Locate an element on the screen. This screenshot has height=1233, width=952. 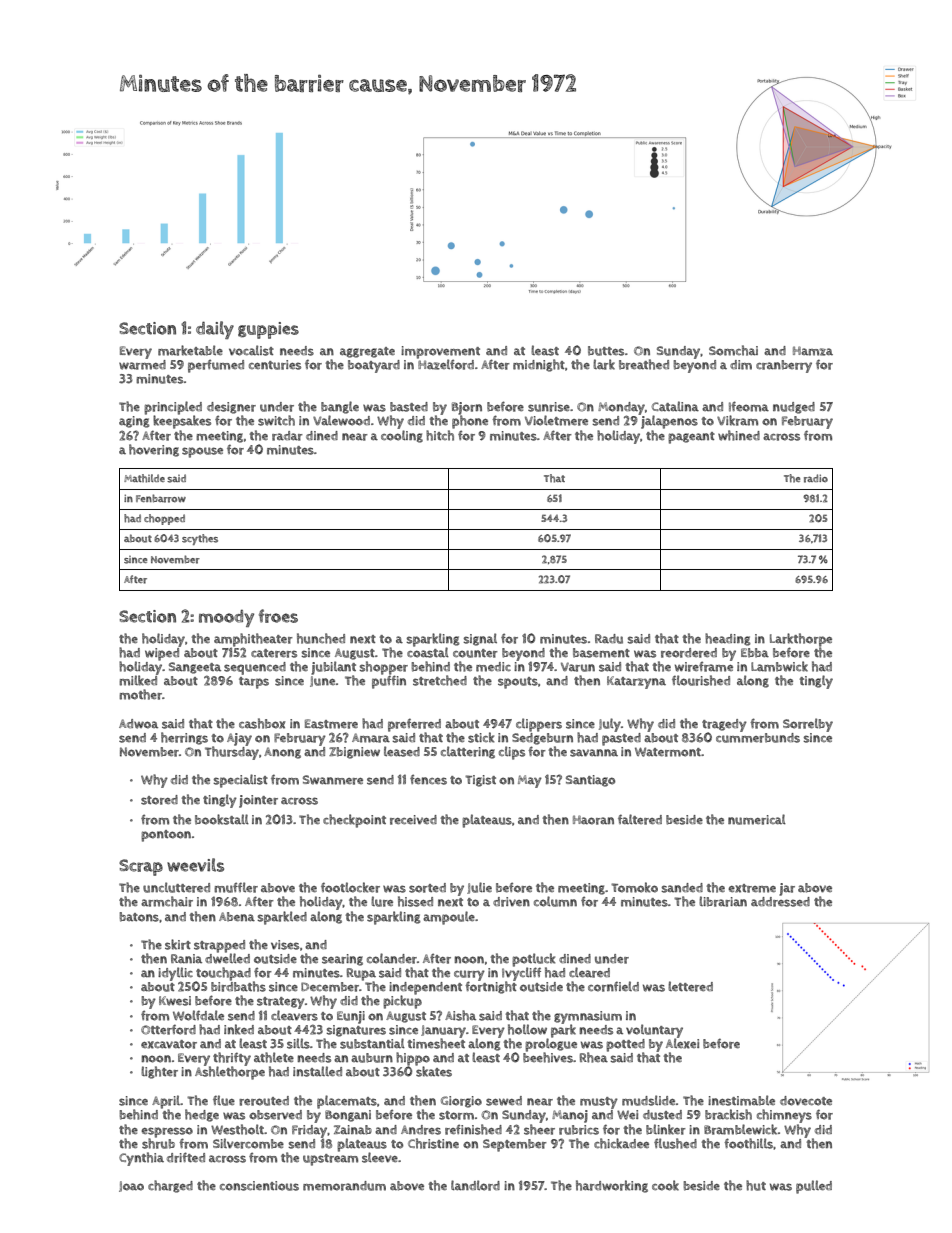
scythes is located at coordinates (200, 539).
